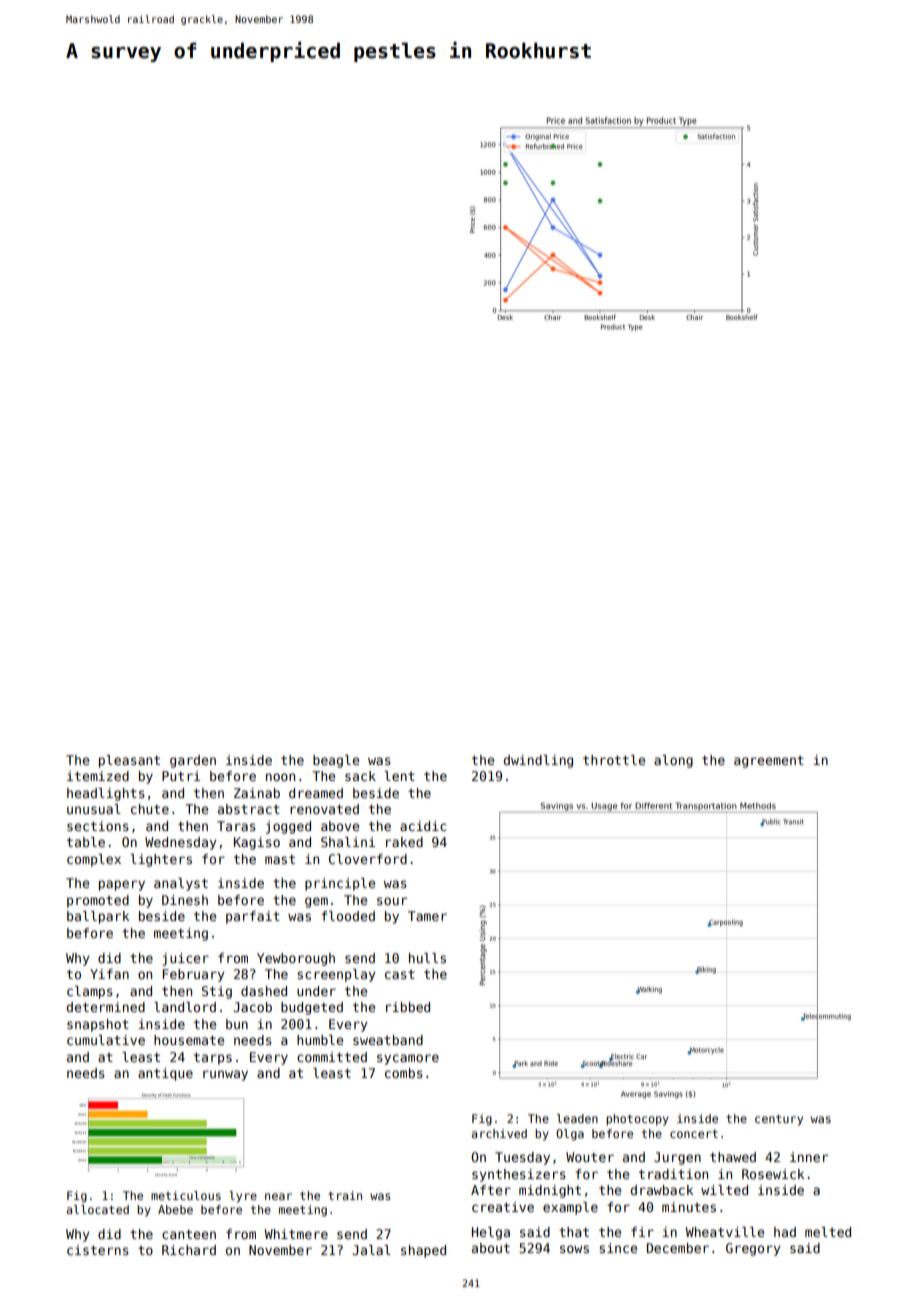  Describe the element at coordinates (753, 1249) in the page. I see `Gregory` at that location.
